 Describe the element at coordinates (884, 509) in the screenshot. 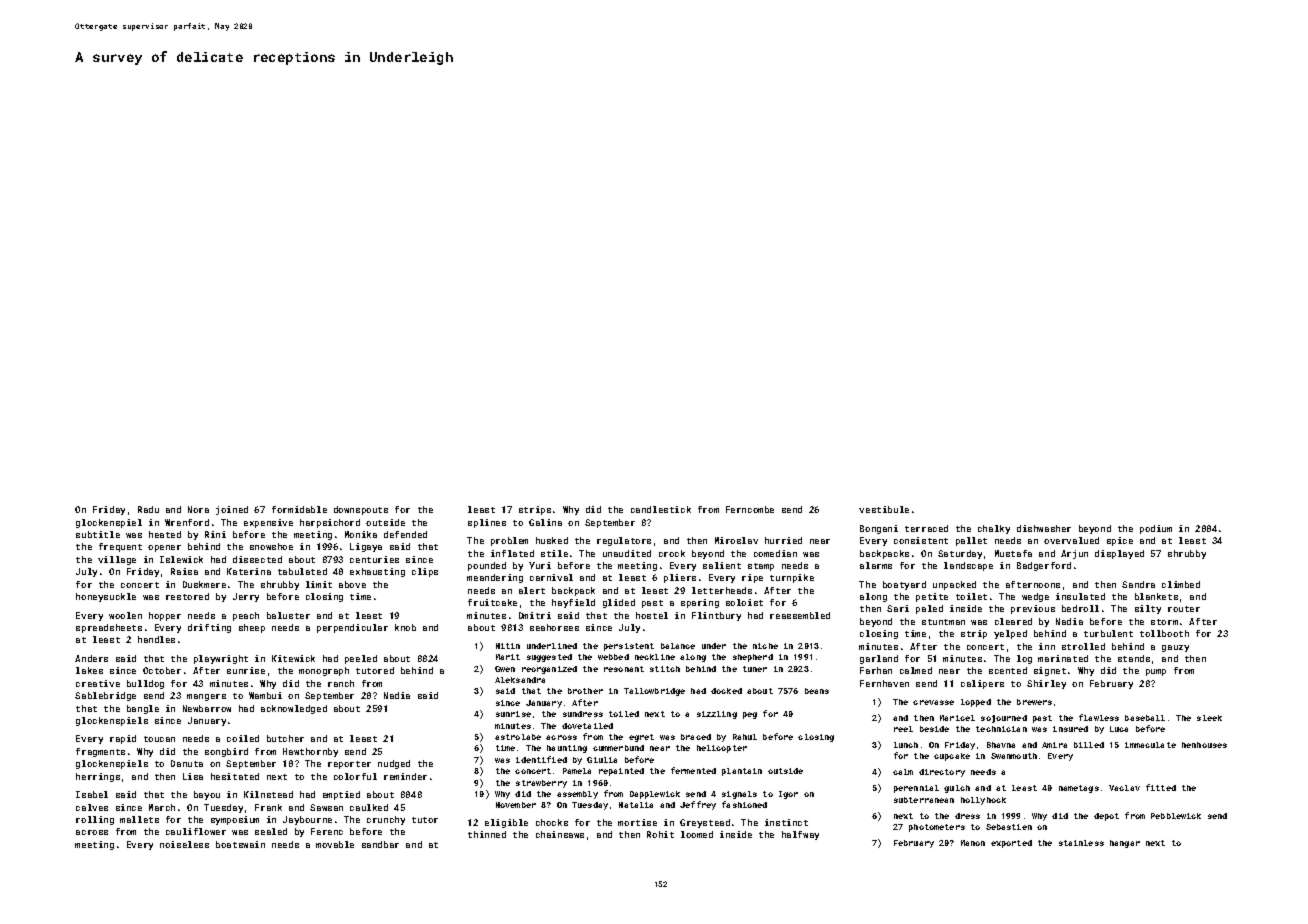

I see `vestibule` at that location.
